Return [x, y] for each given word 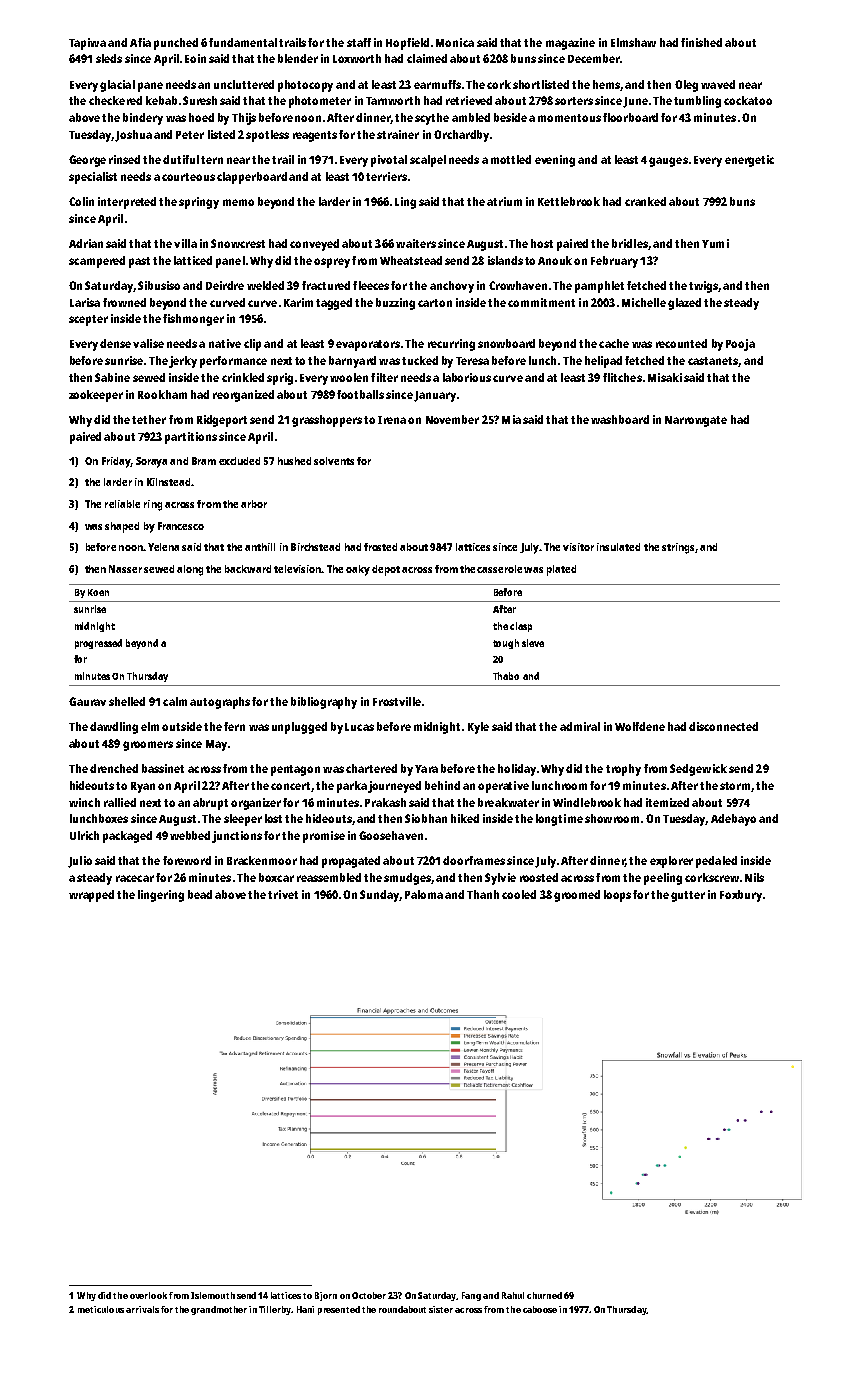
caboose [540, 1309]
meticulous [101, 1309]
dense [115, 343]
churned [544, 1295]
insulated [618, 547]
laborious [467, 377]
